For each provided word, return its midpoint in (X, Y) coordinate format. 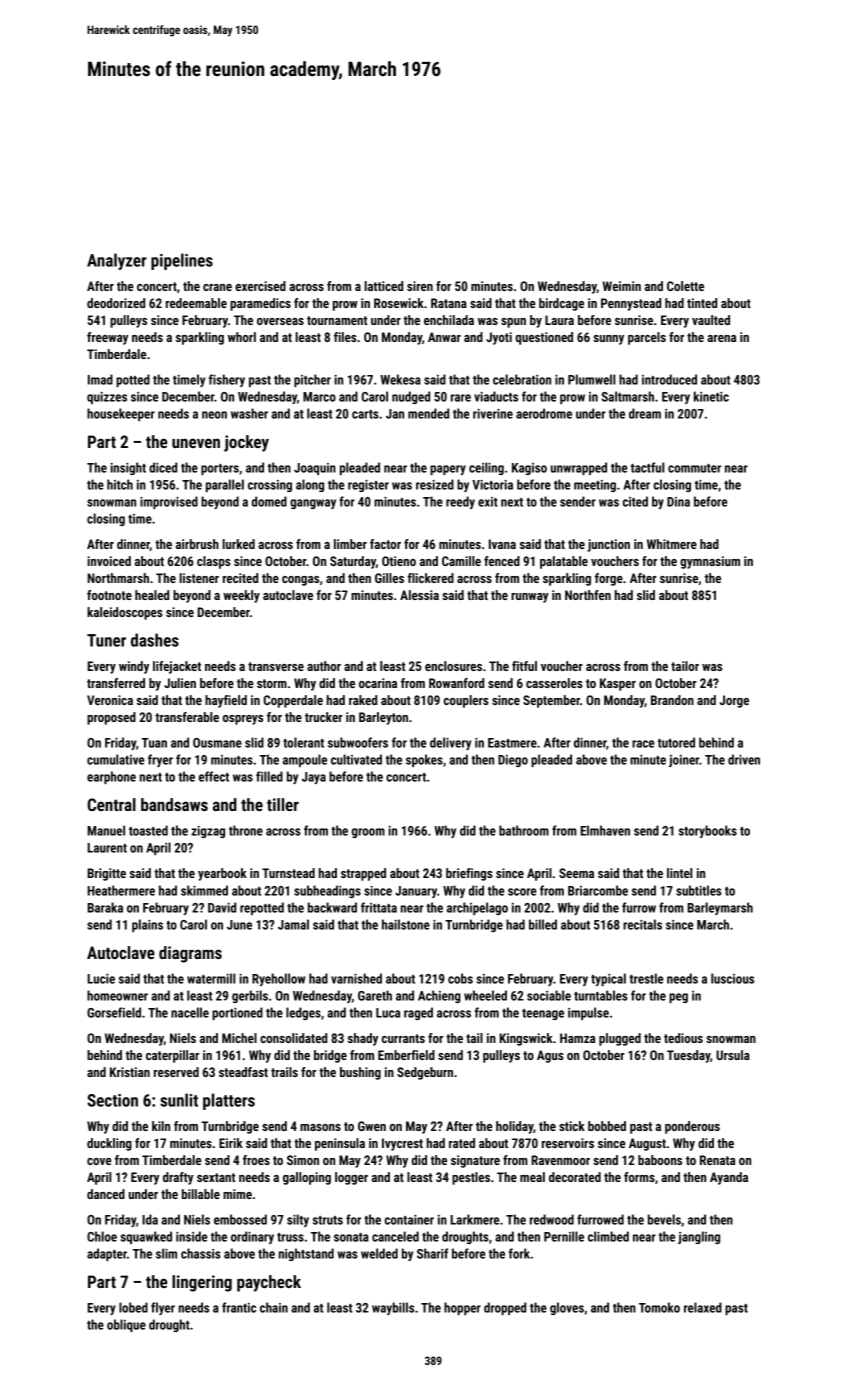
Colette (685, 286)
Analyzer (117, 261)
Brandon (672, 700)
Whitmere (672, 544)
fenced (502, 561)
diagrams (190, 954)
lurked (238, 544)
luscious (732, 978)
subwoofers (358, 742)
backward (332, 907)
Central (112, 804)
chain (274, 1307)
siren (420, 286)
